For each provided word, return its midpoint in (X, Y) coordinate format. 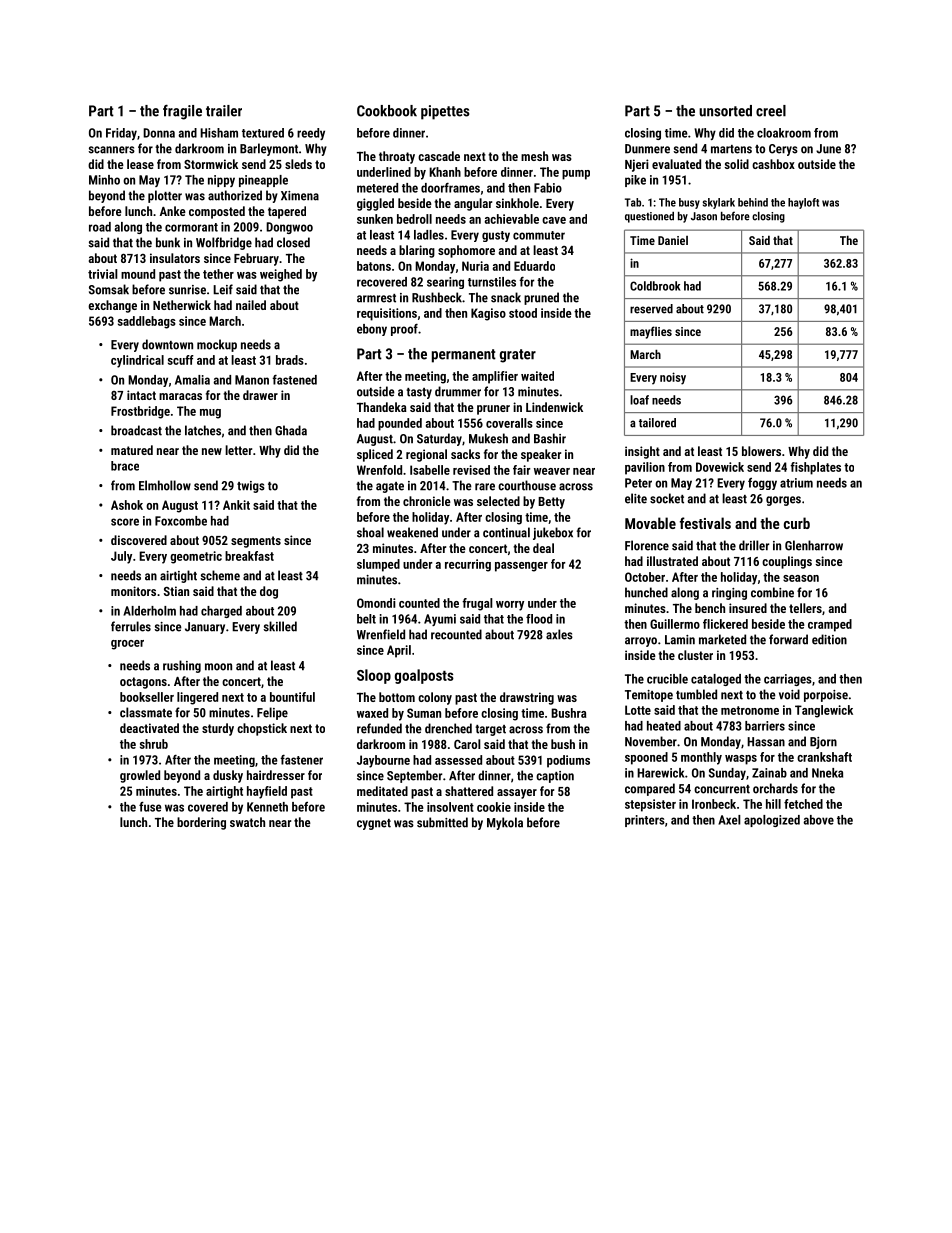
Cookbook (387, 111)
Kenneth (267, 807)
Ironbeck (714, 804)
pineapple (263, 181)
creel (771, 111)
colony (435, 698)
